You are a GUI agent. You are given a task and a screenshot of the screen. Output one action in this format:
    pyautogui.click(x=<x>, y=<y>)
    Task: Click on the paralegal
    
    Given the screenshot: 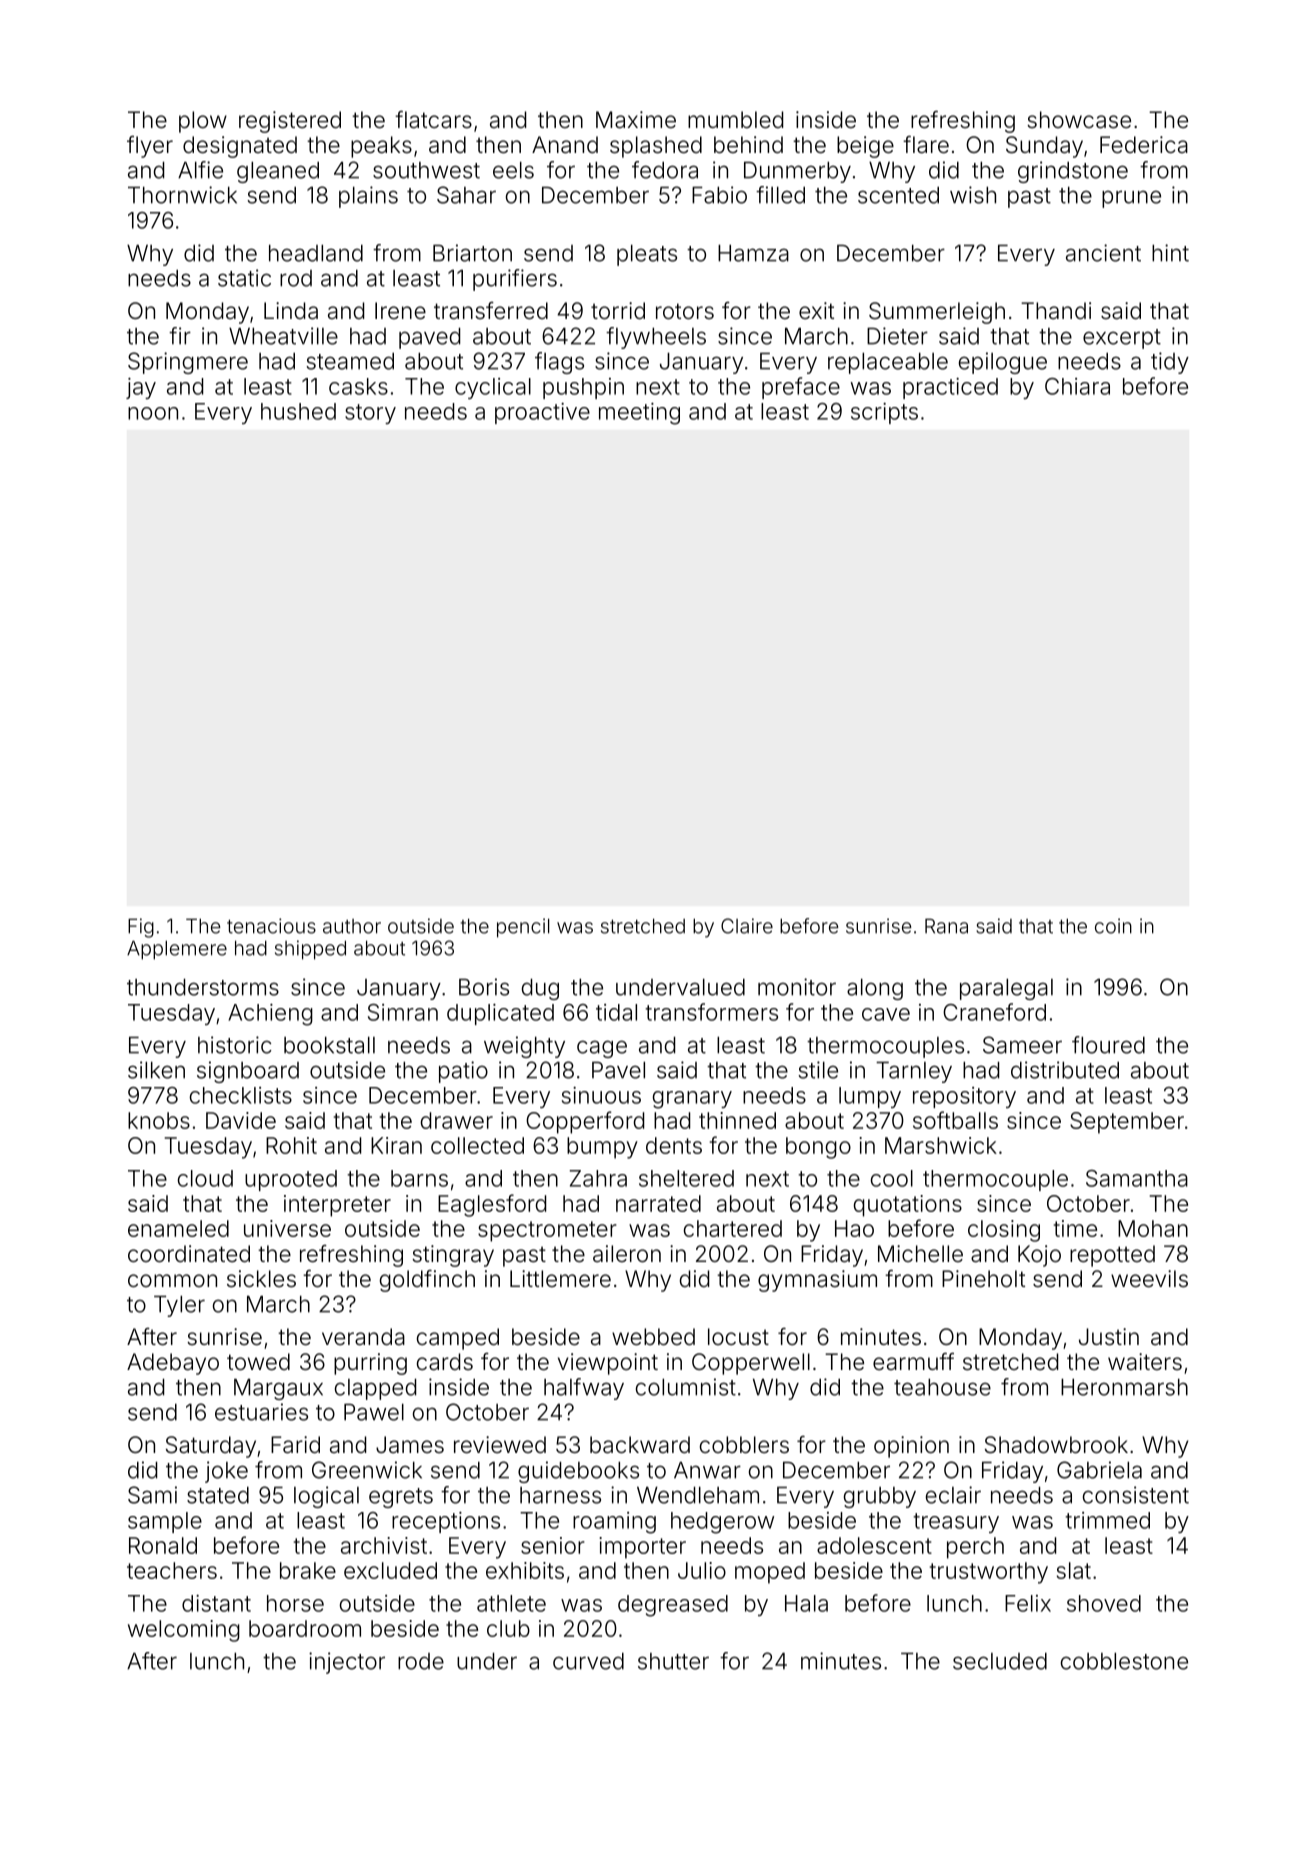 What is the action you would take?
    pyautogui.click(x=1006, y=989)
